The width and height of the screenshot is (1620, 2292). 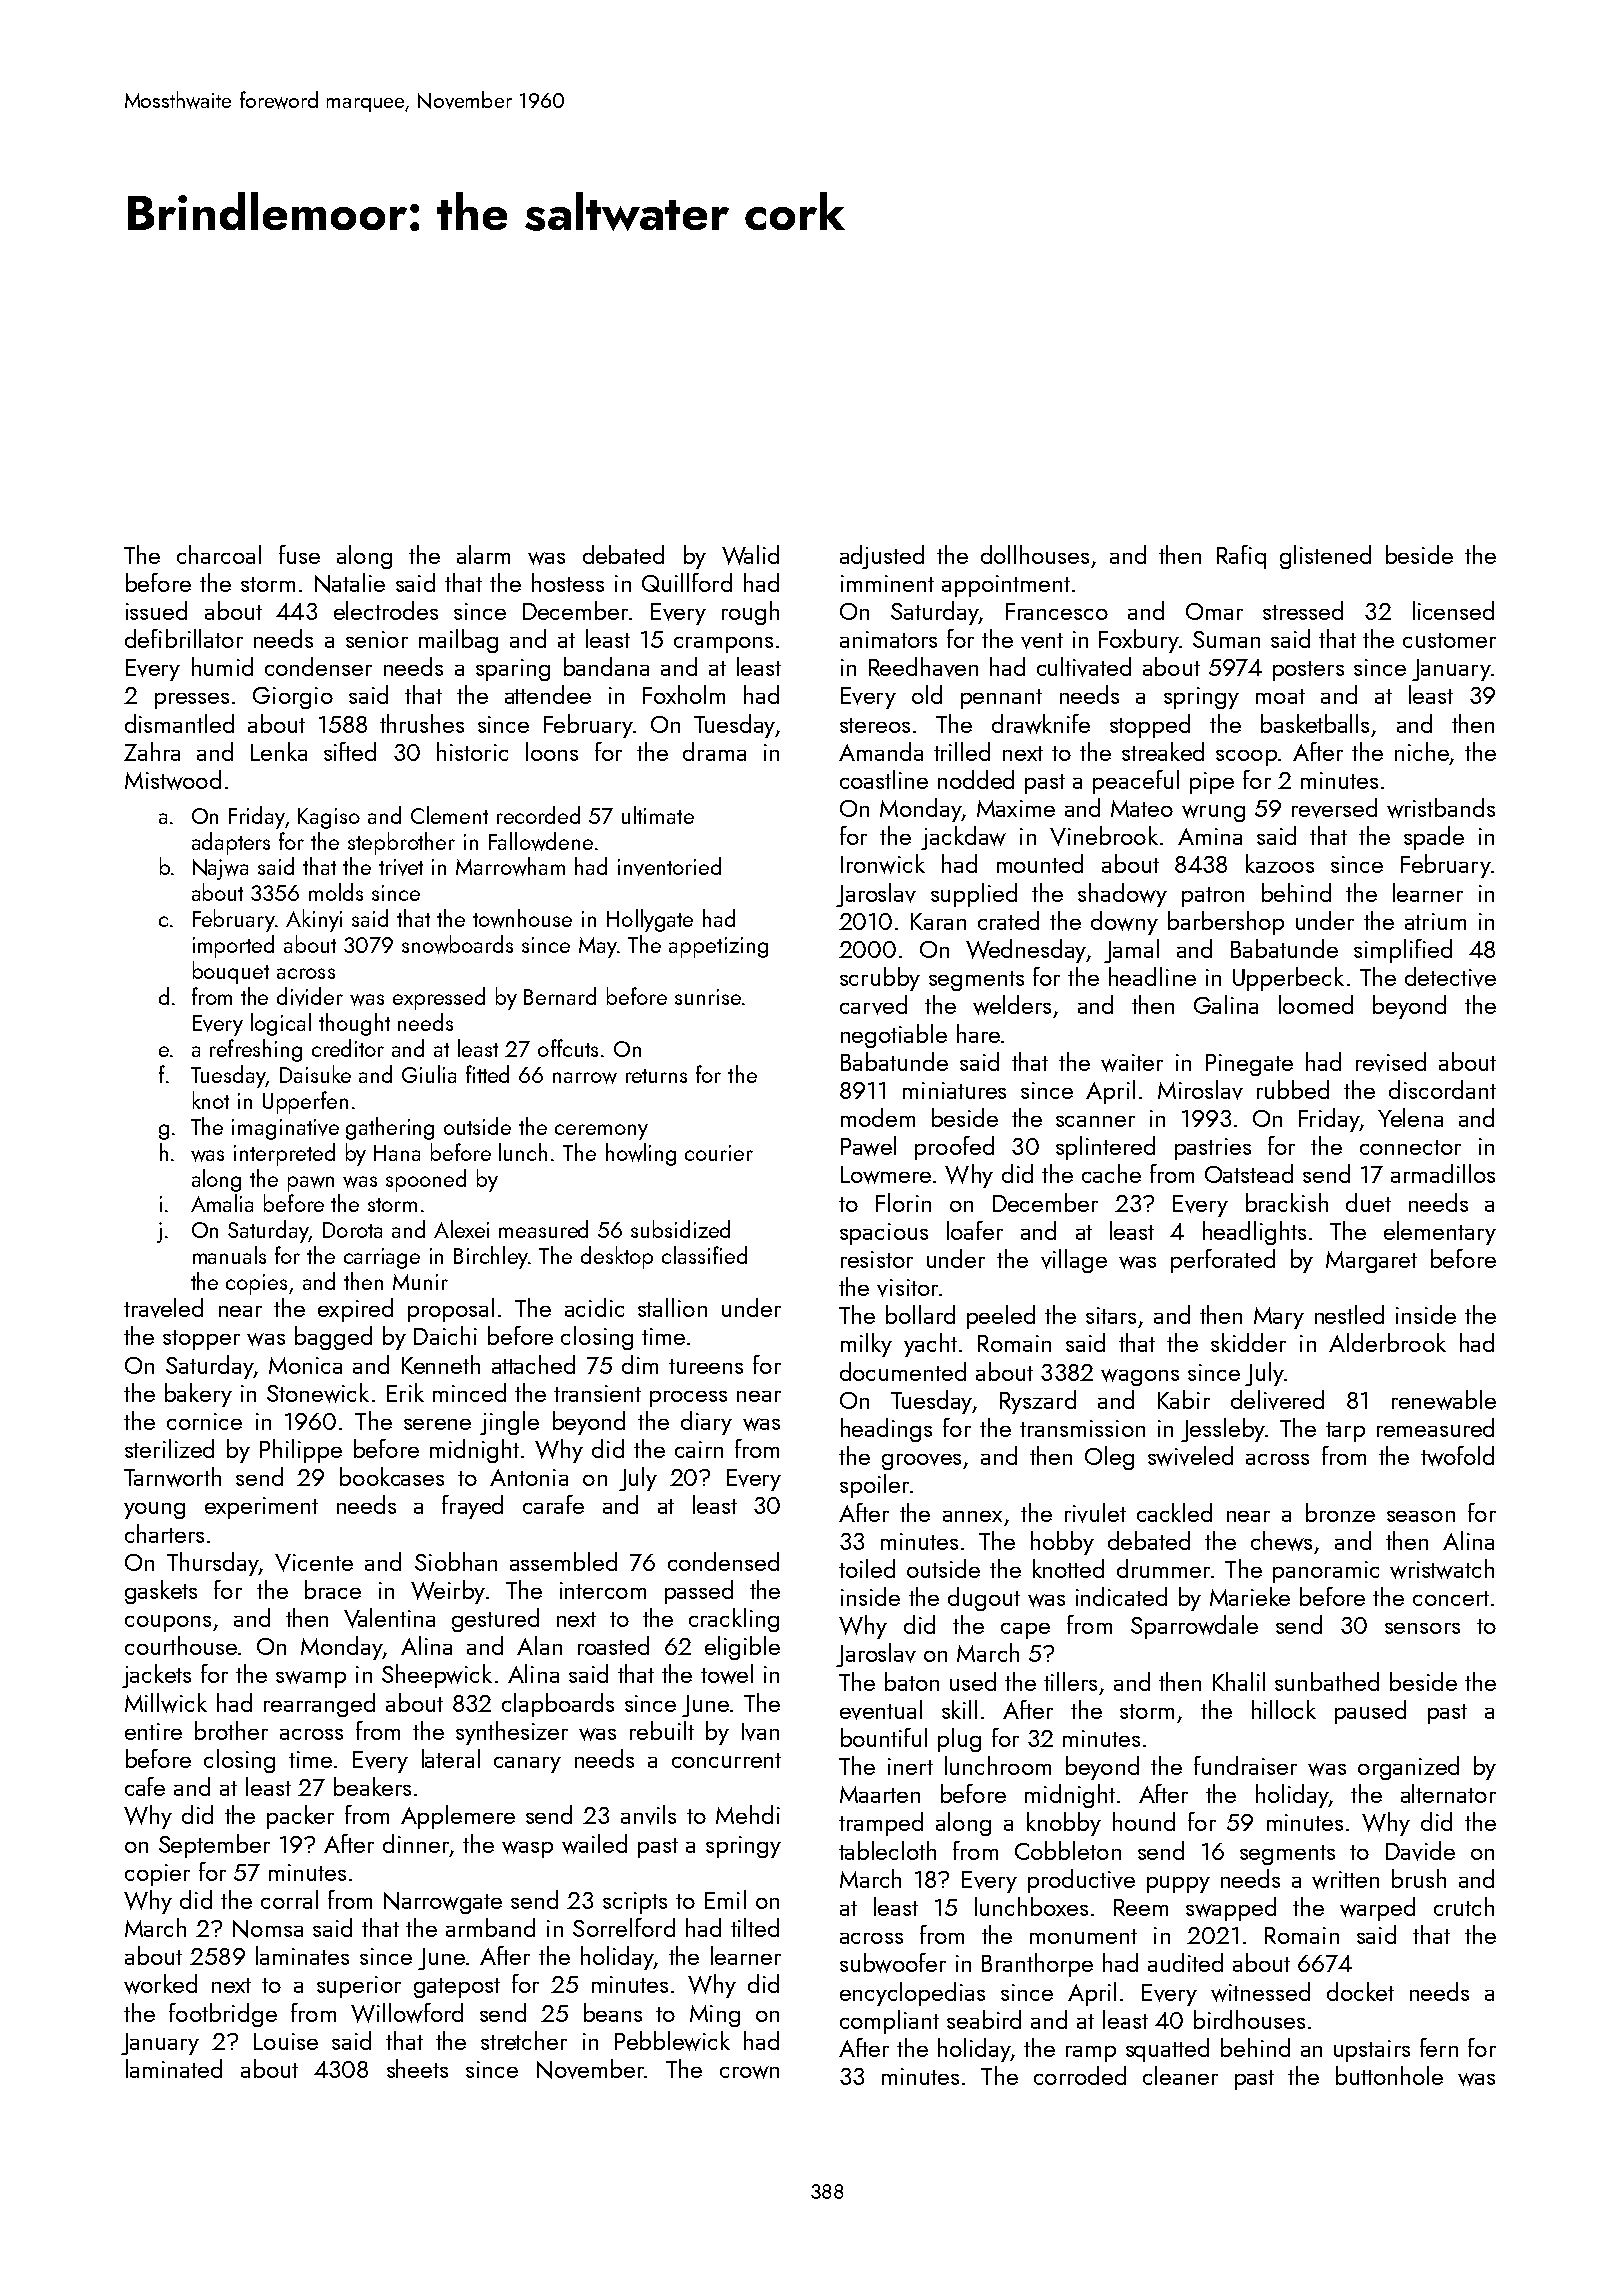 I want to click on spade, so click(x=1434, y=838).
